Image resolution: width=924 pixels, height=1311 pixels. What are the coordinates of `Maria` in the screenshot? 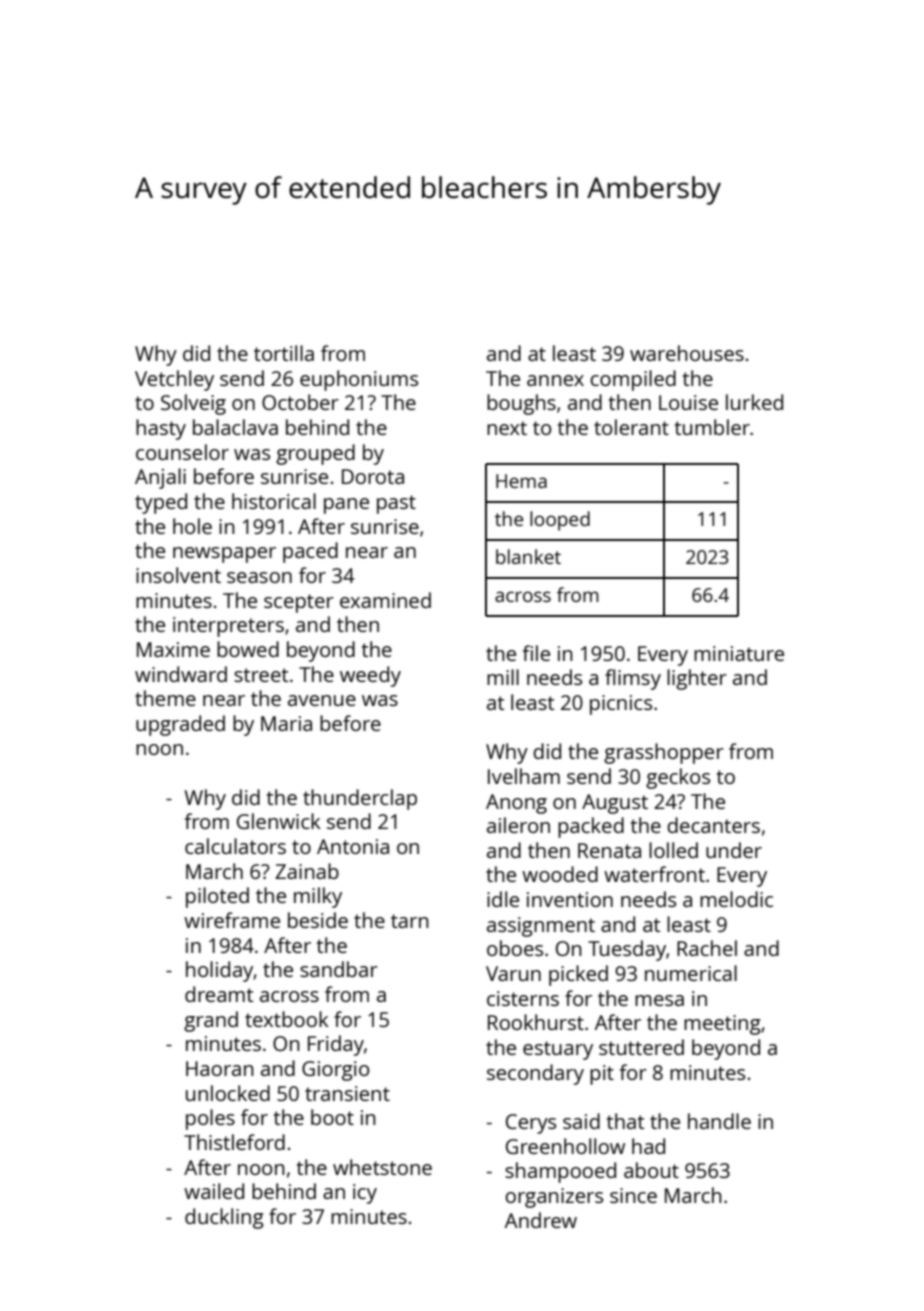 It's located at (286, 723).
